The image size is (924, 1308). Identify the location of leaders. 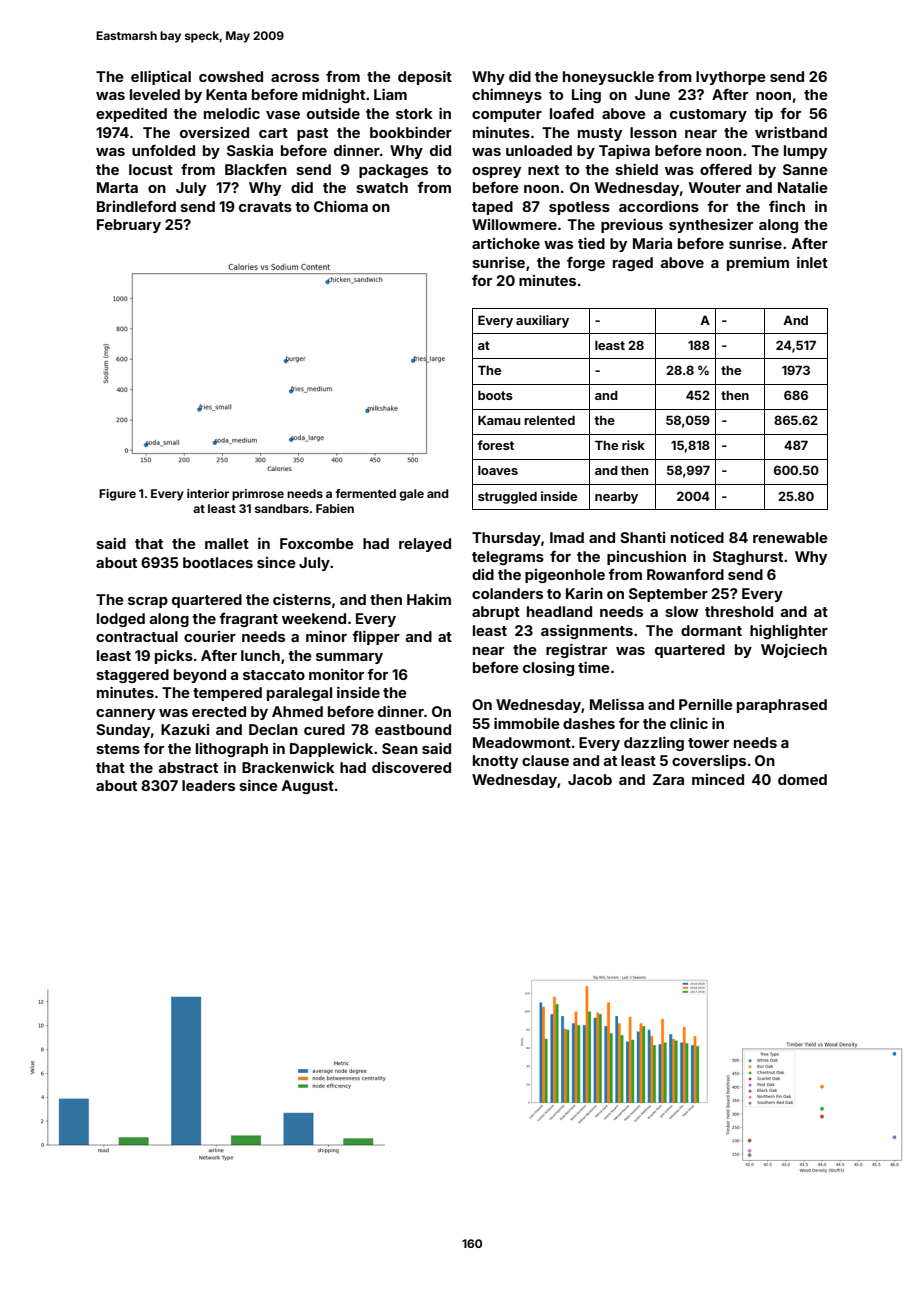
(208, 785).
